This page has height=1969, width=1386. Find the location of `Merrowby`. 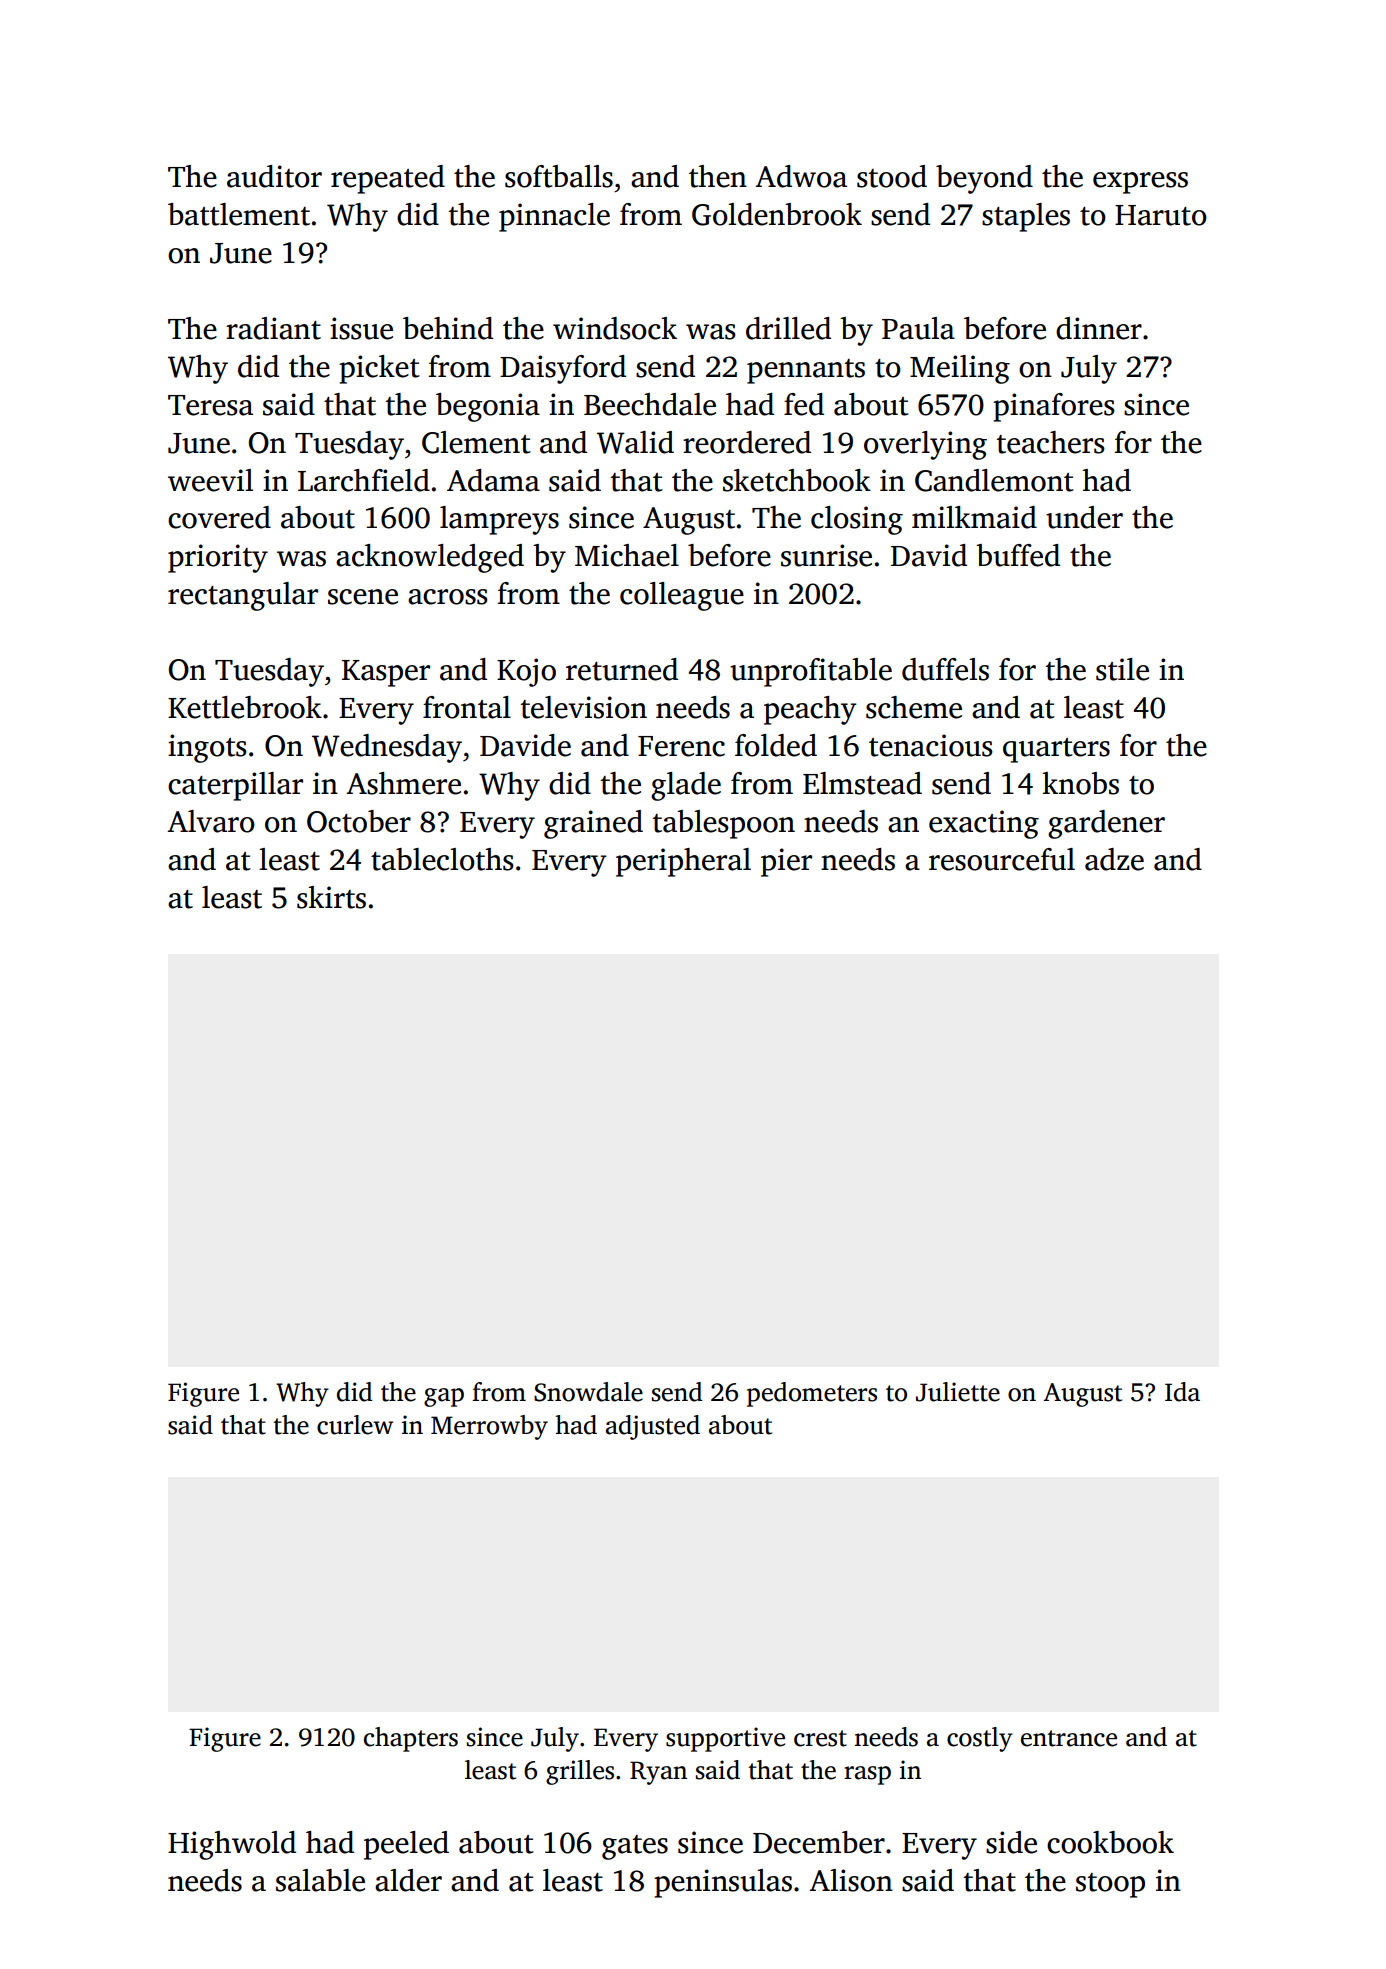

Merrowby is located at coordinates (489, 1427).
